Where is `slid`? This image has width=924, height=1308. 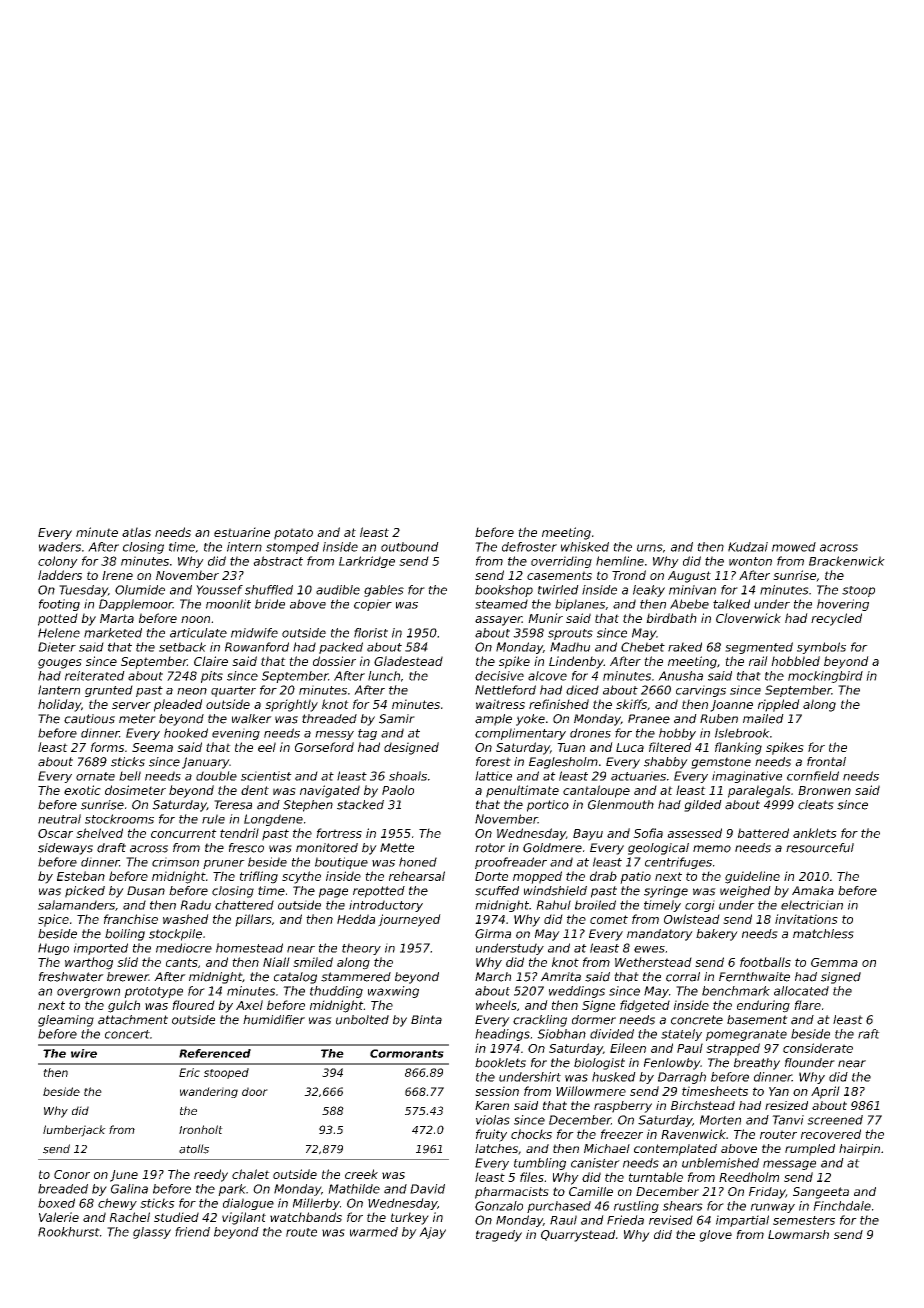 slid is located at coordinates (127, 962).
